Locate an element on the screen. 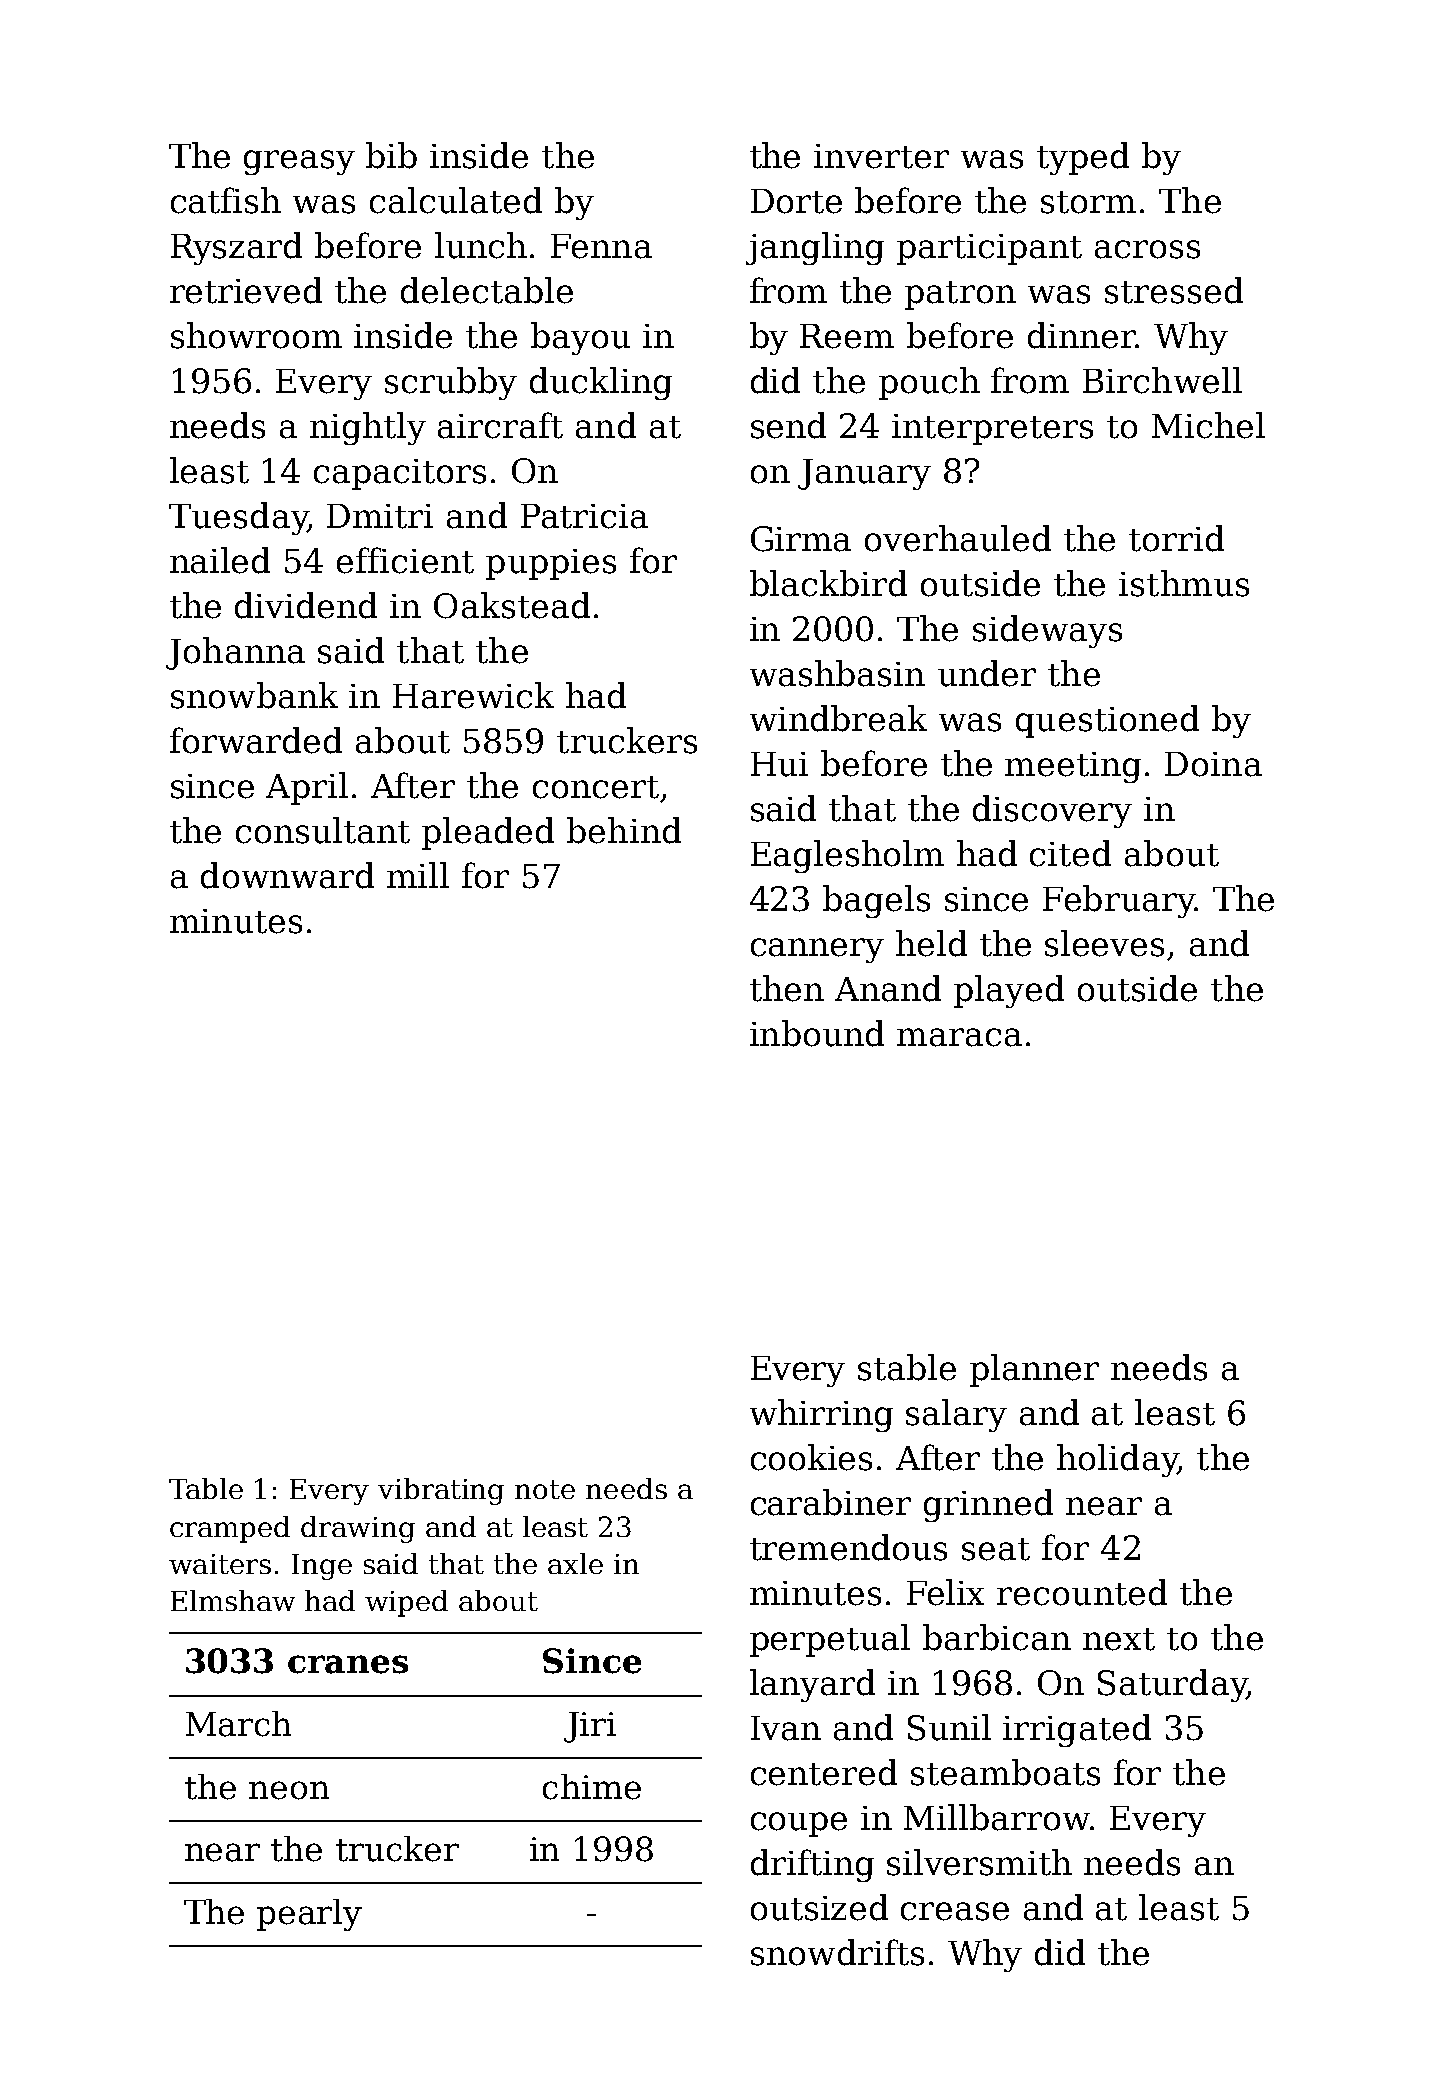 Image resolution: width=1450 pixels, height=2100 pixels. torrid is located at coordinates (1176, 538).
